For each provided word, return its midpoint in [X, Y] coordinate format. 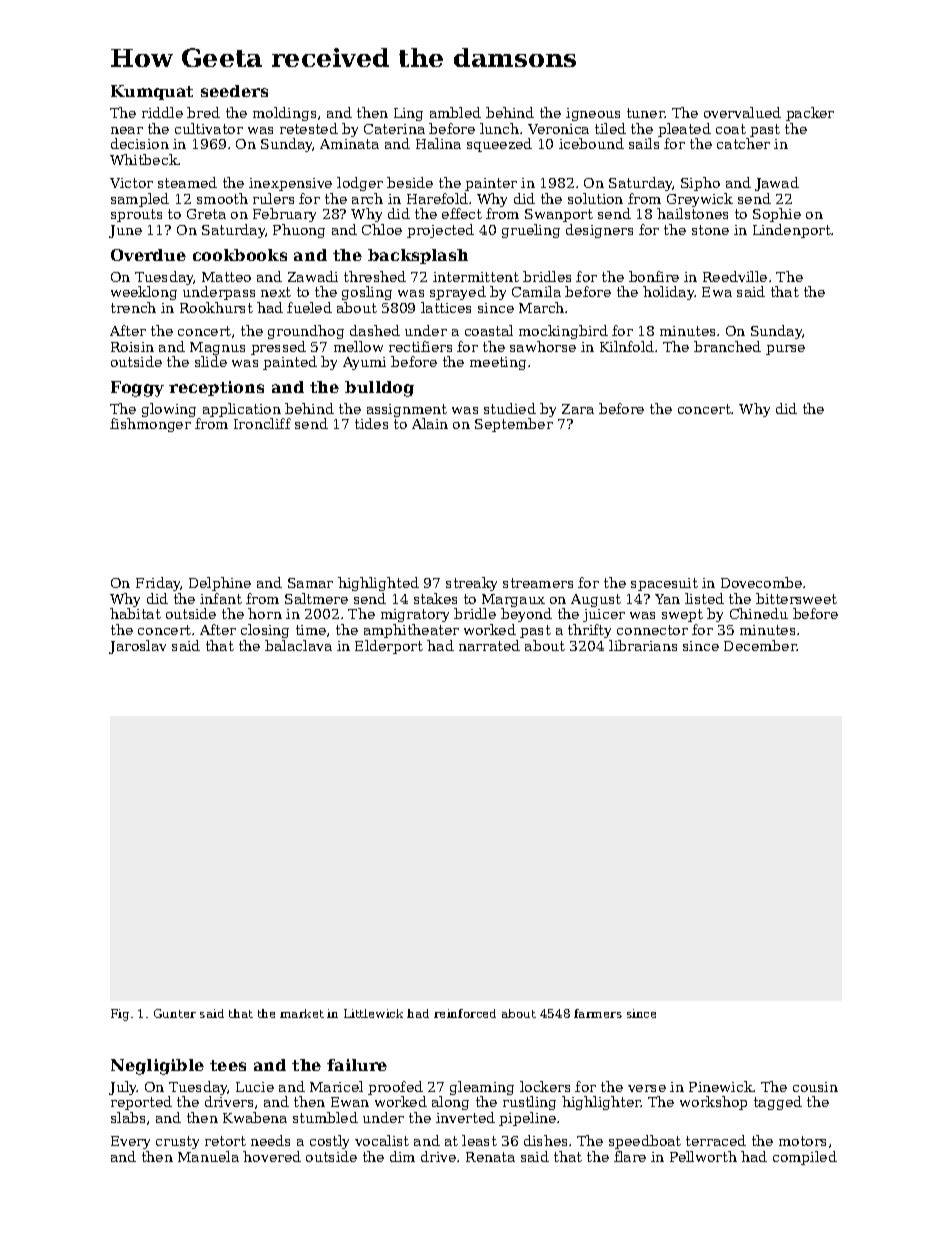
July [123, 1088]
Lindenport [792, 231]
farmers [598, 1013]
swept [682, 615]
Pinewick [721, 1086]
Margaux [513, 600]
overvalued [742, 112]
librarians [643, 645]
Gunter [175, 1013]
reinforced [465, 1013]
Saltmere [316, 598]
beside [410, 182]
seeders [234, 91]
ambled [455, 112]
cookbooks [240, 255]
